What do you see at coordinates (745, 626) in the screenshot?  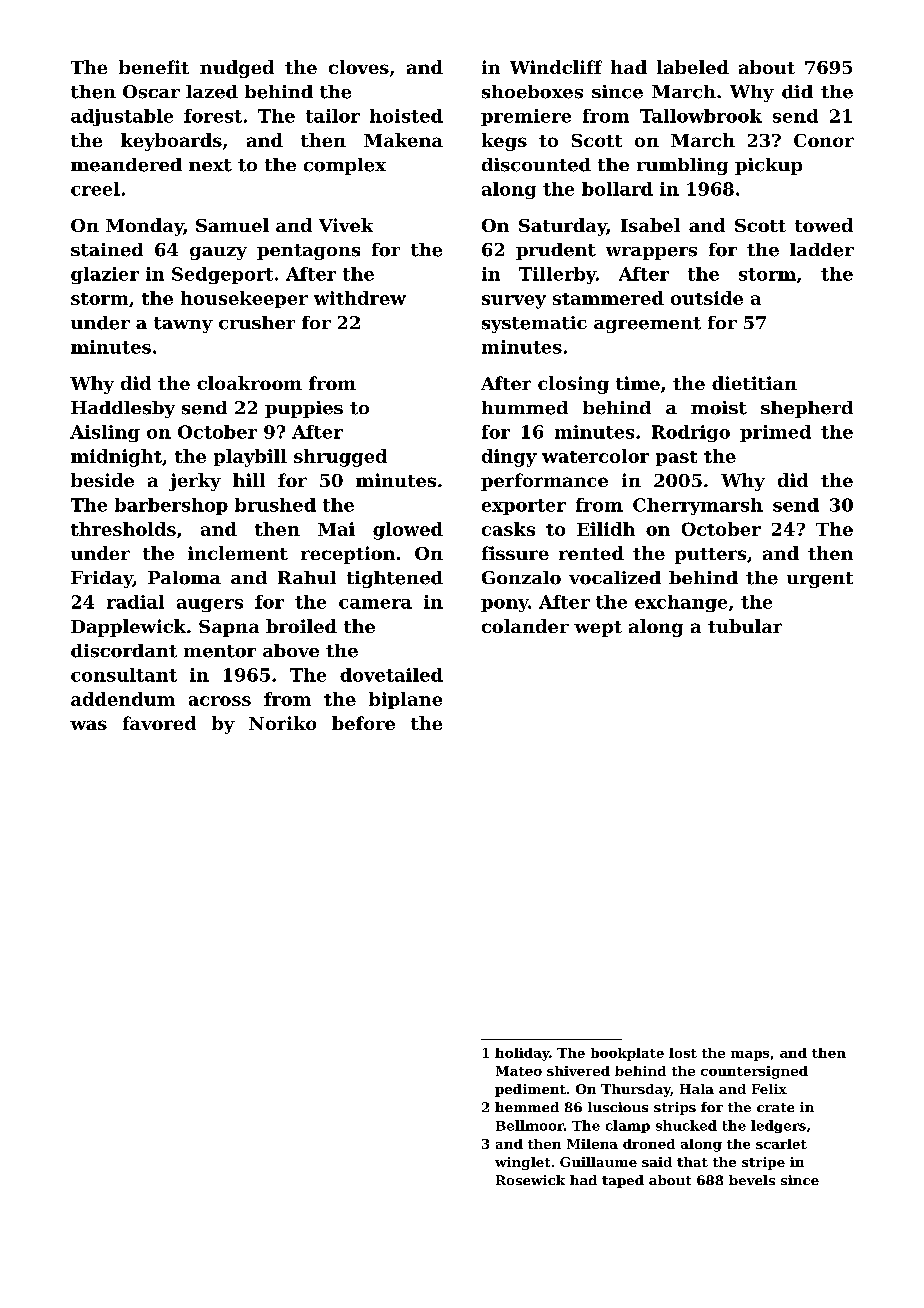 I see `tubular` at bounding box center [745, 626].
